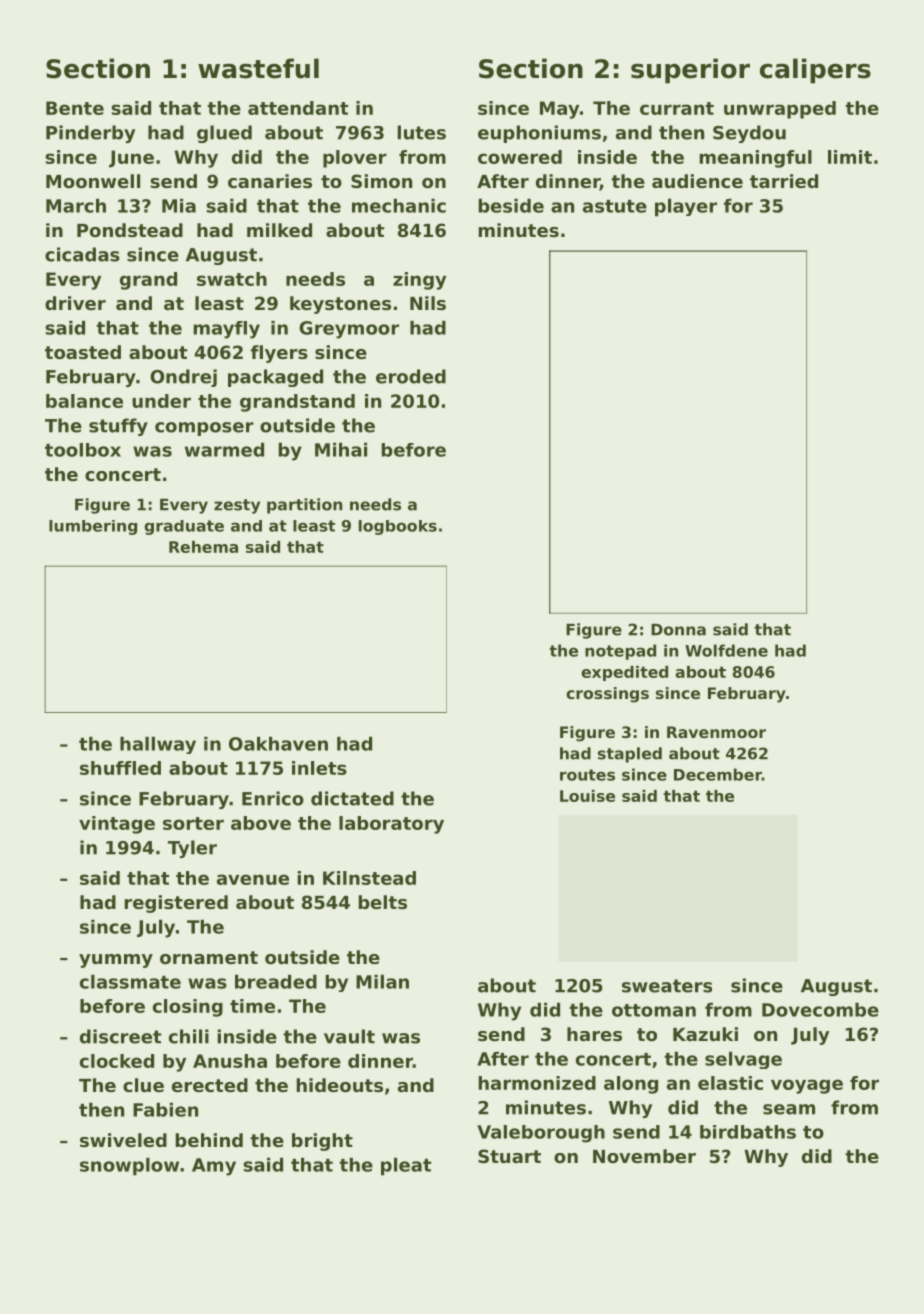 Image resolution: width=924 pixels, height=1314 pixels. I want to click on Fabien, so click(165, 1110).
